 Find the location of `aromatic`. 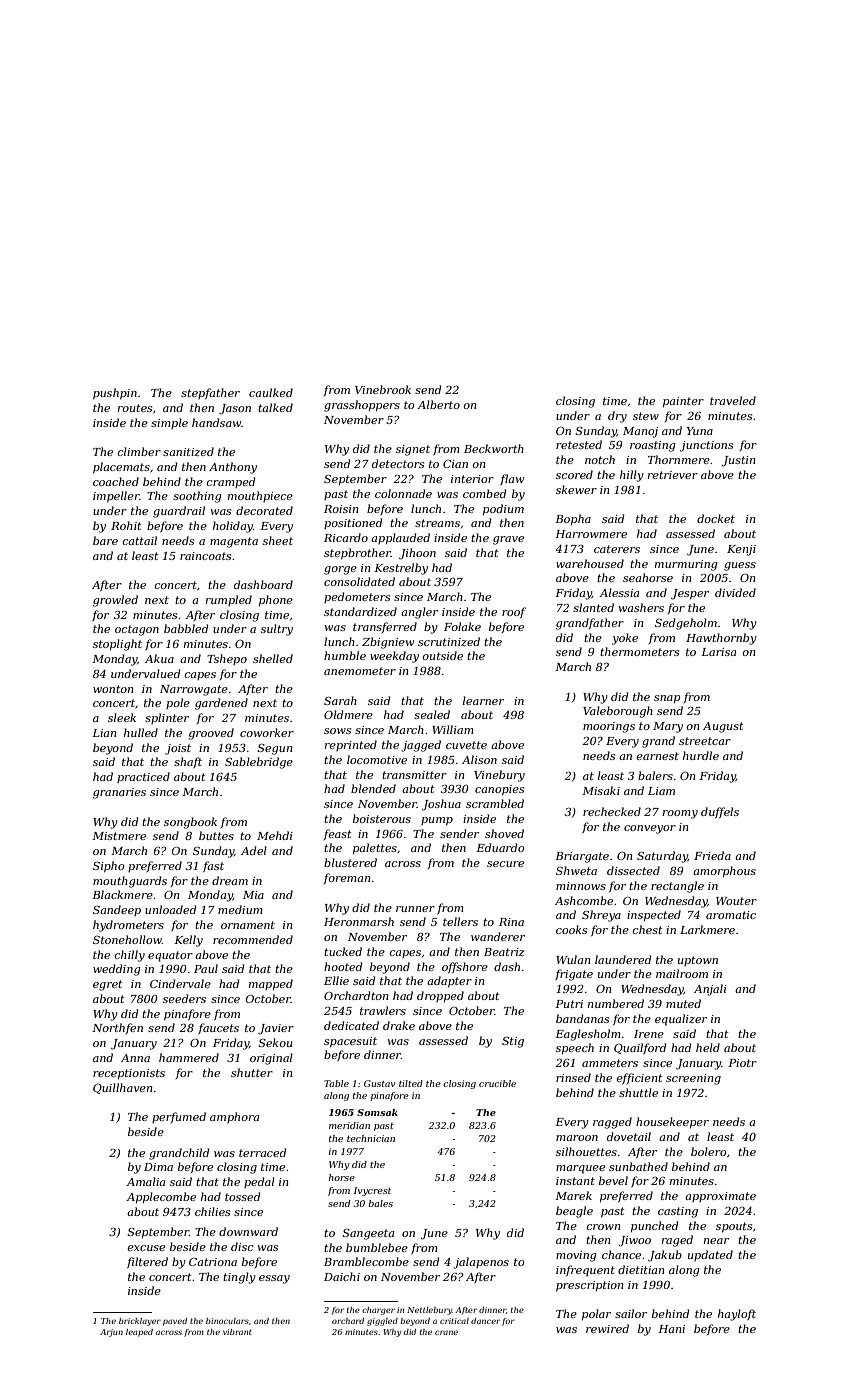

aromatic is located at coordinates (731, 915).
